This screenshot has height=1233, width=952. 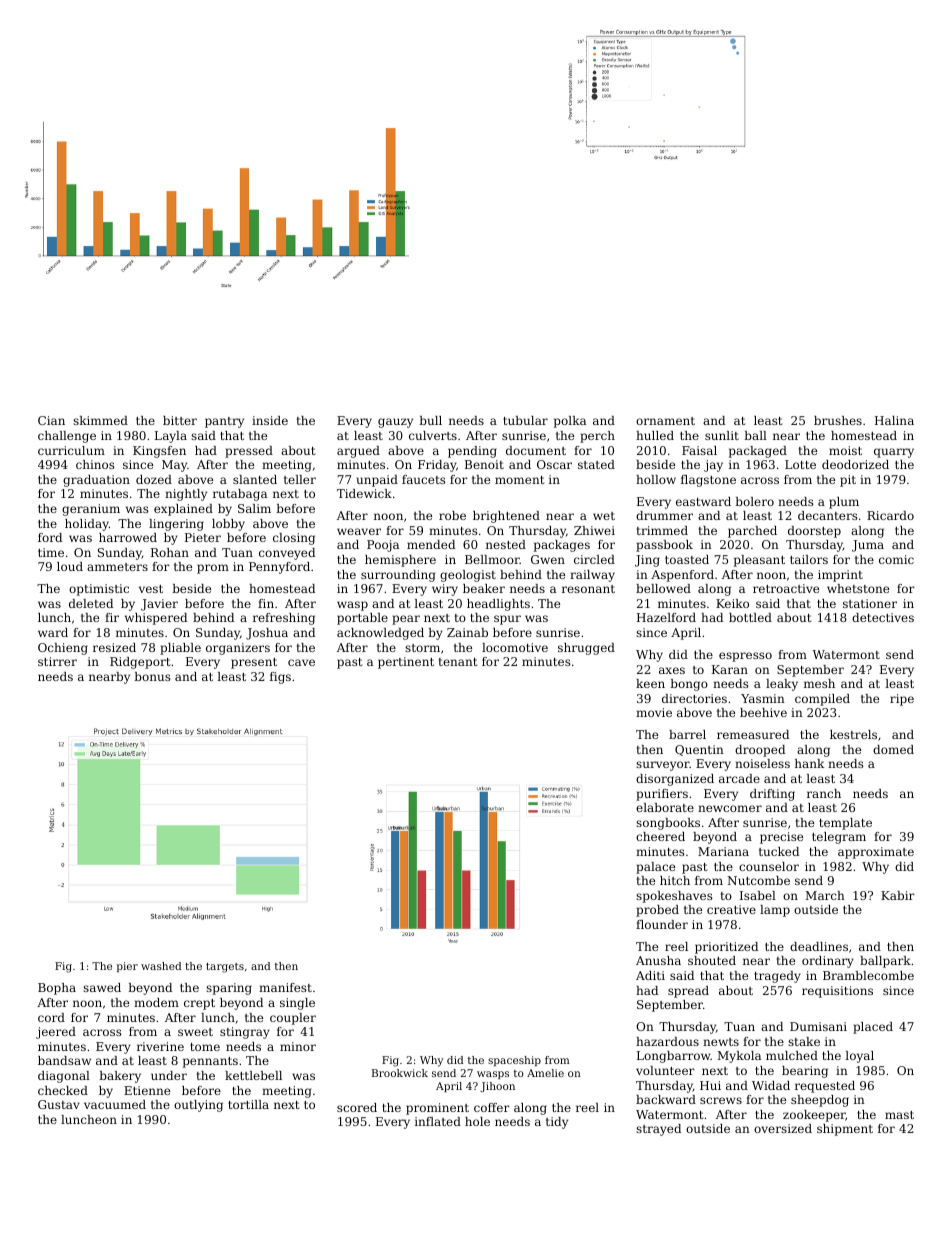 I want to click on loyal, so click(x=859, y=1057).
